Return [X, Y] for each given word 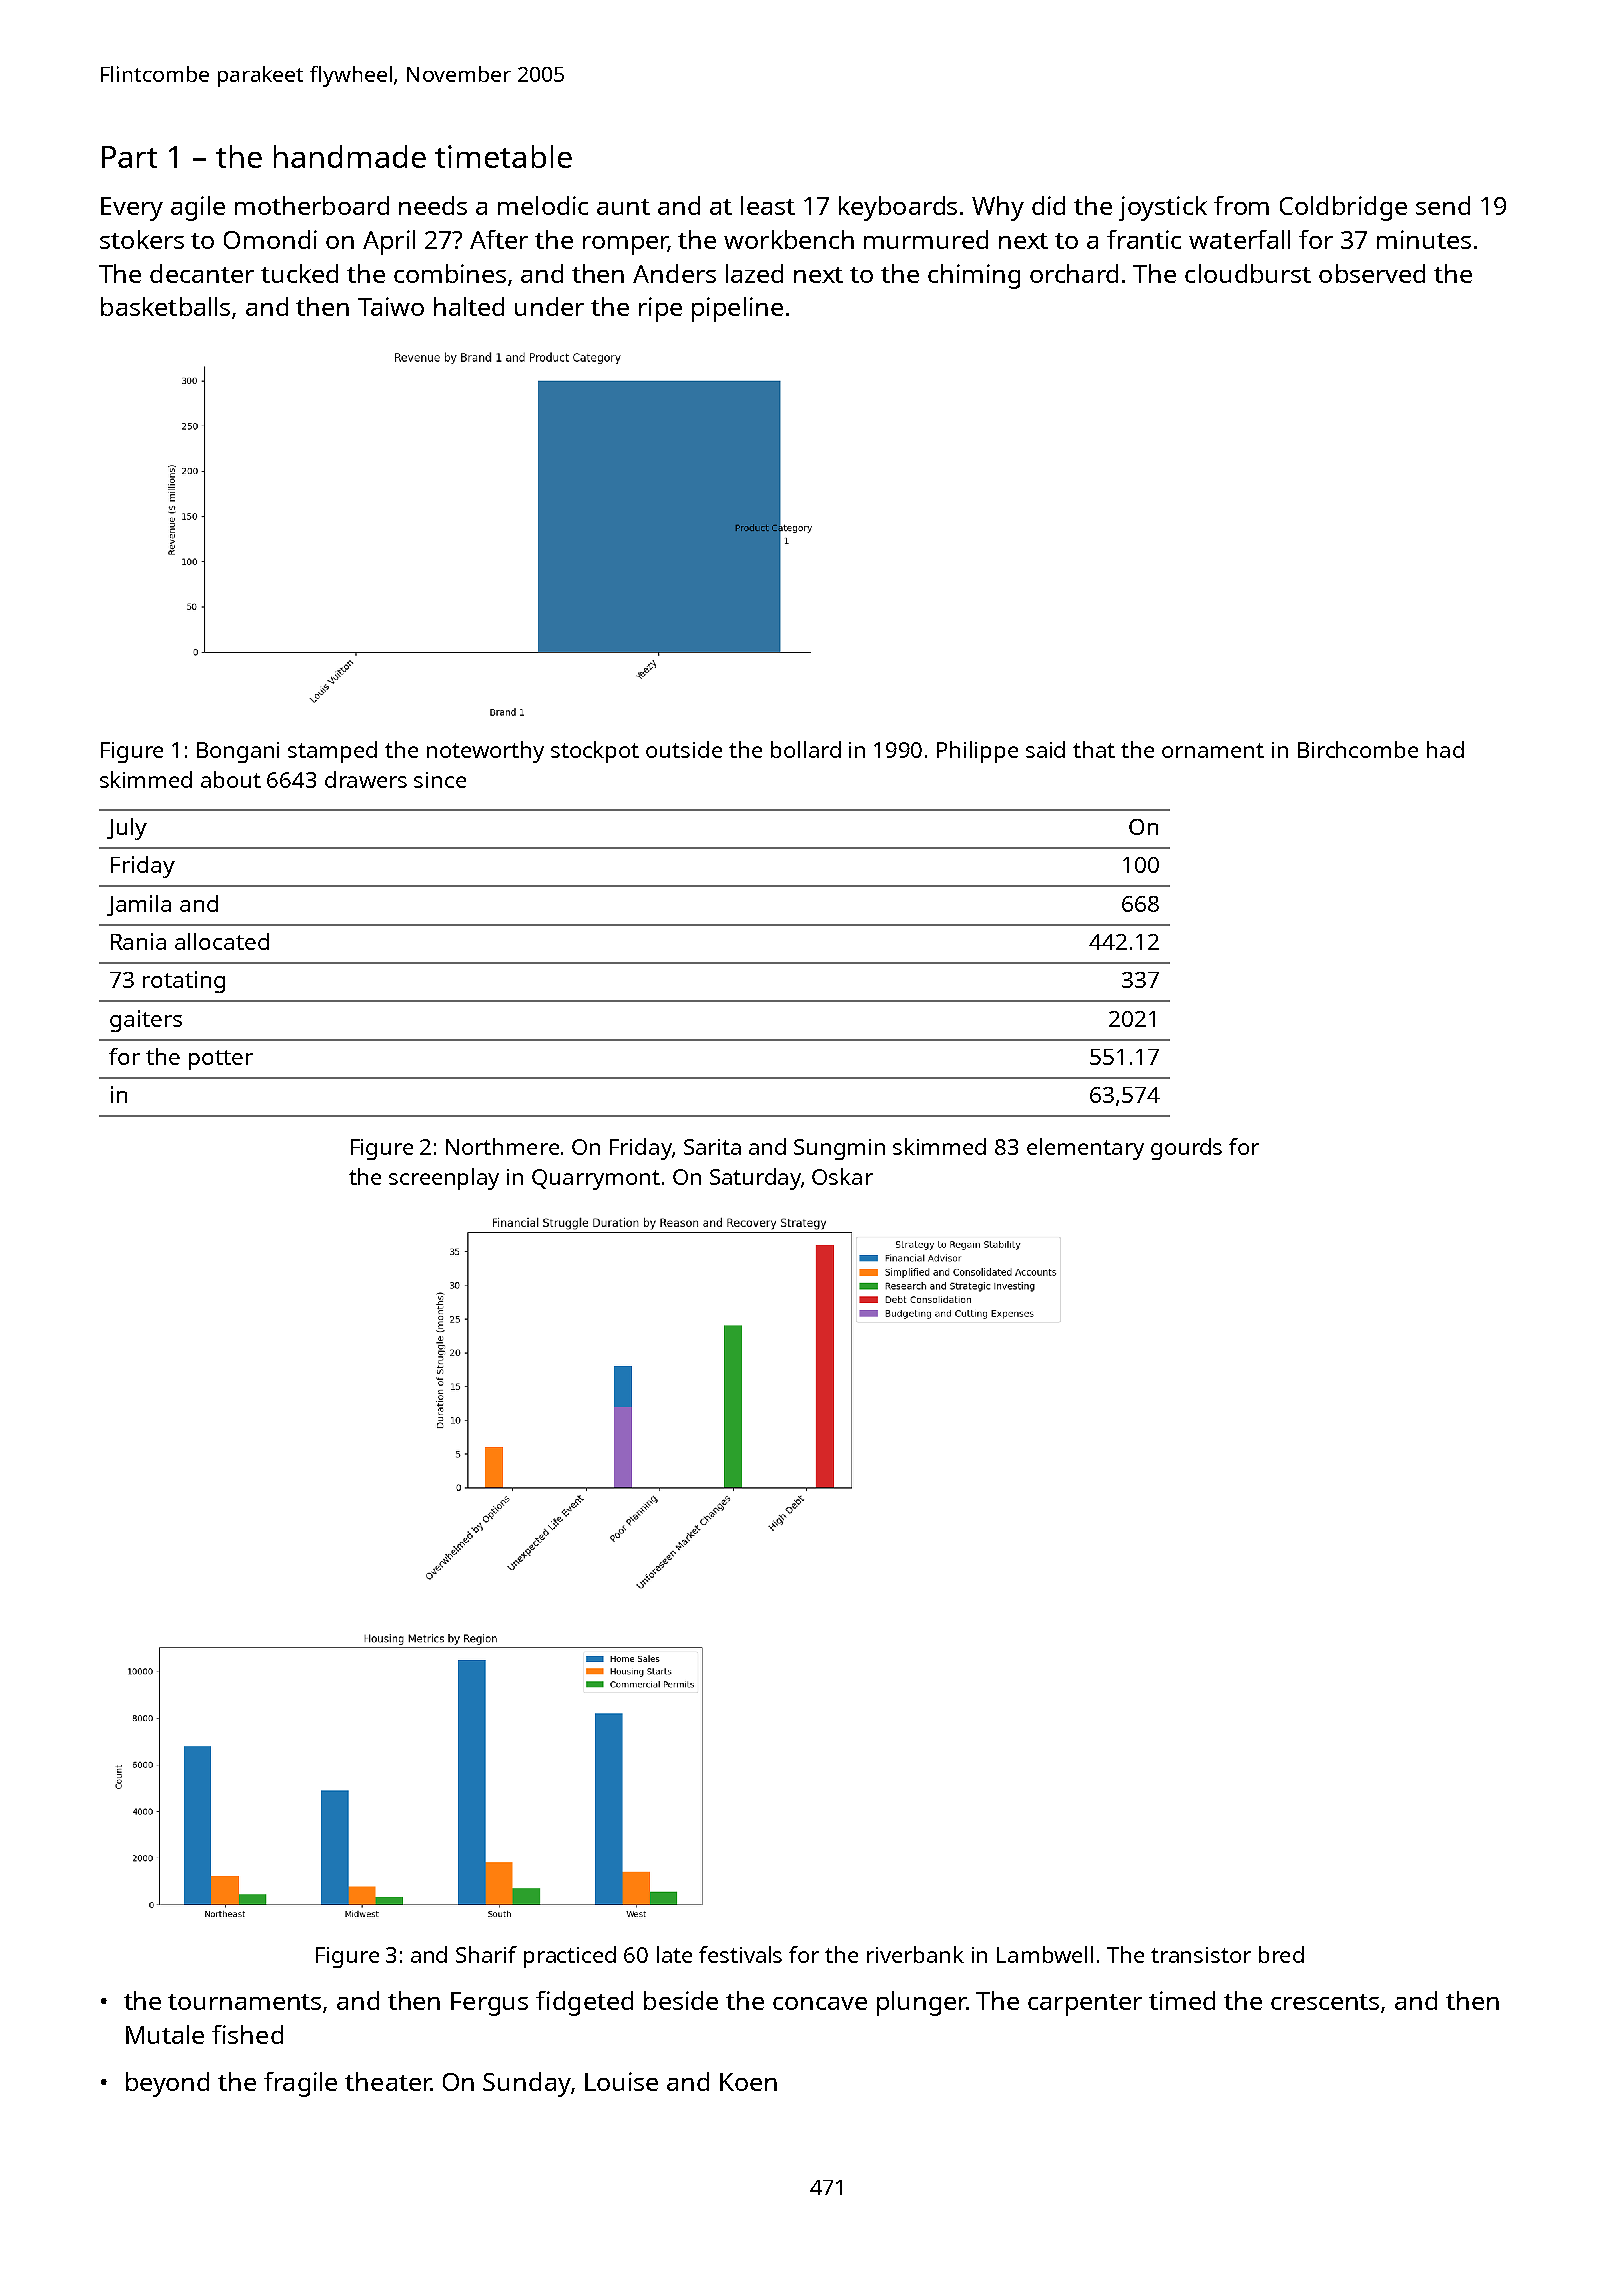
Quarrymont [596, 1179]
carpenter [1085, 2005]
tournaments [244, 2002]
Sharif [486, 1954]
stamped [332, 752]
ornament [1213, 750]
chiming [974, 276]
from [1241, 205]
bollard [806, 749]
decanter [202, 273]
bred [1281, 1954]
